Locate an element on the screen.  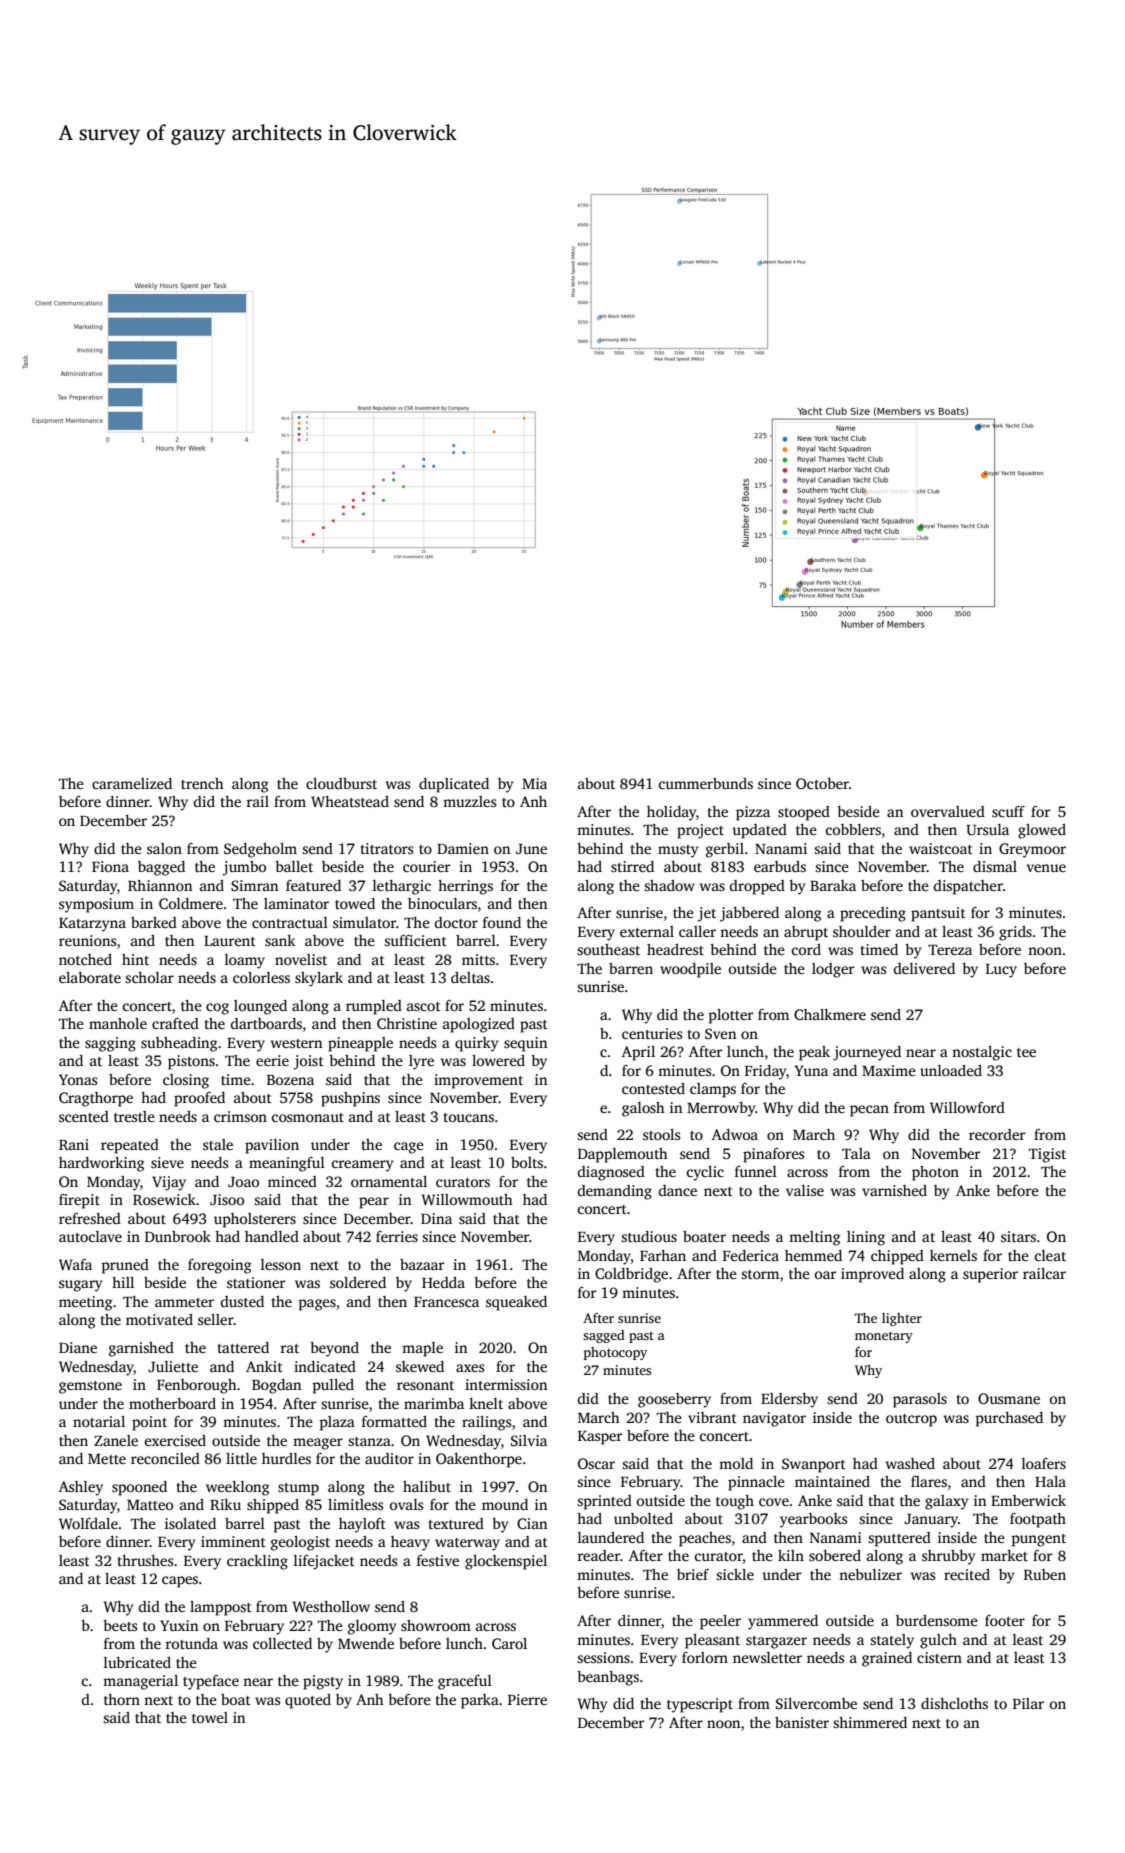
western is located at coordinates (296, 1043).
